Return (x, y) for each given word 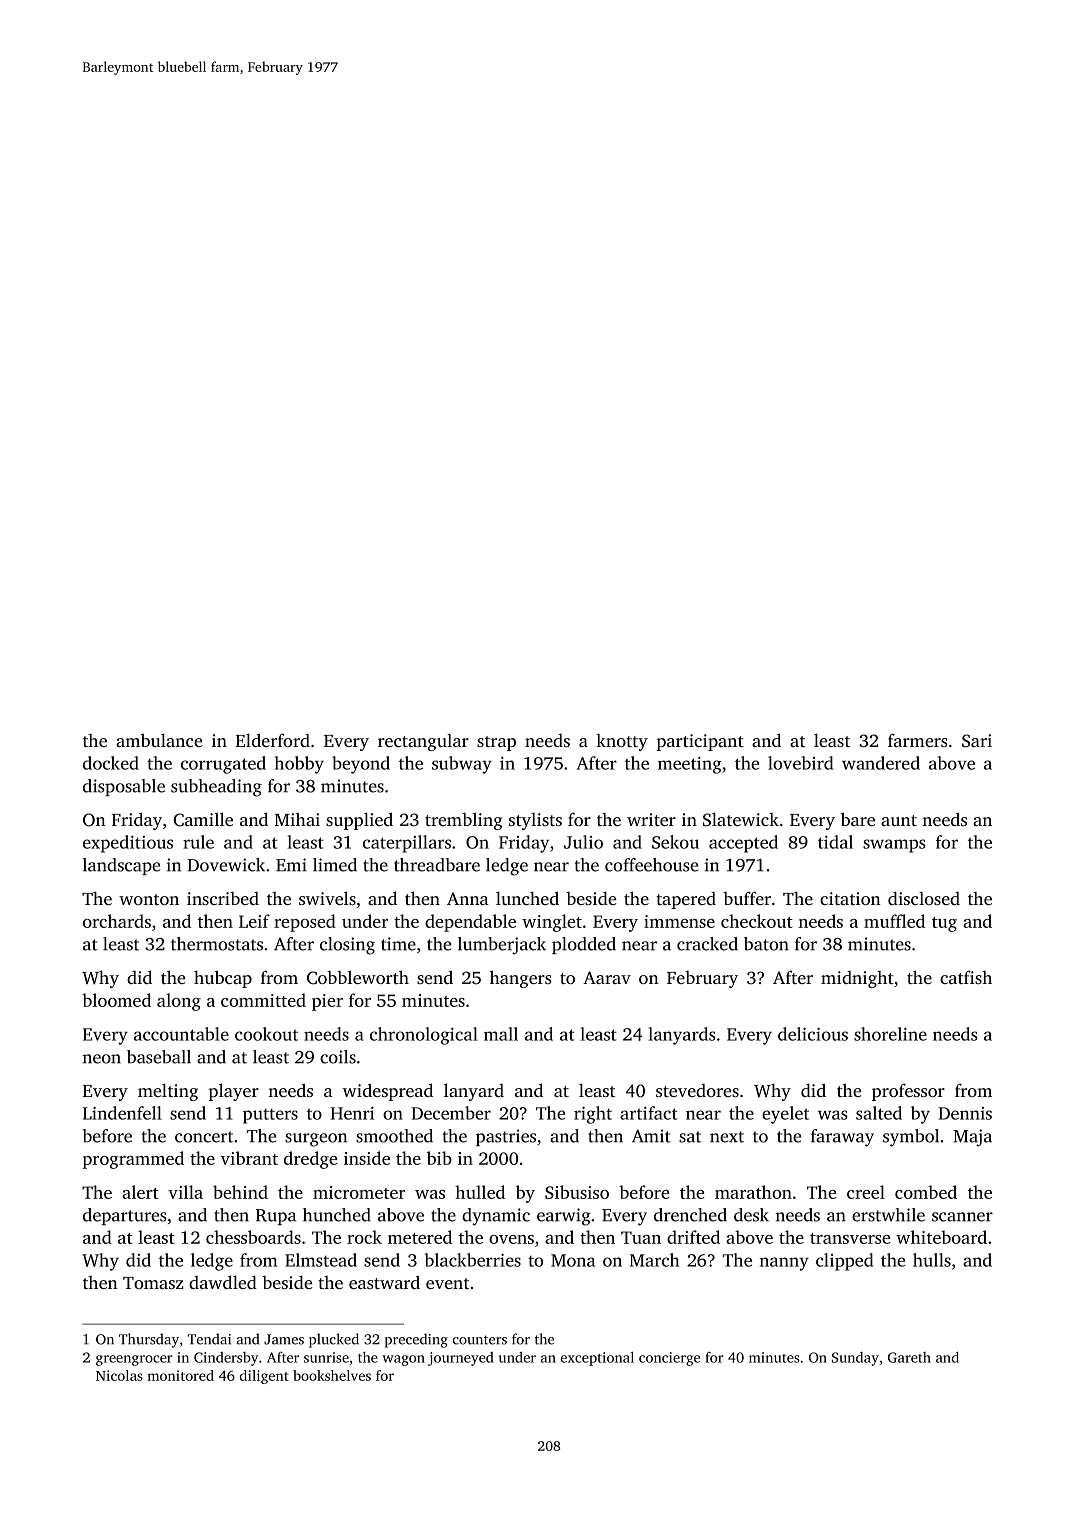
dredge (310, 1160)
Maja (972, 1138)
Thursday (149, 1340)
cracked (707, 944)
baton (766, 944)
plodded (584, 945)
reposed (305, 923)
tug (944, 924)
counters (480, 1340)
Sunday (855, 1359)
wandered (881, 763)
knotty (622, 742)
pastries (506, 1137)
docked (111, 763)
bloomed (116, 1000)
